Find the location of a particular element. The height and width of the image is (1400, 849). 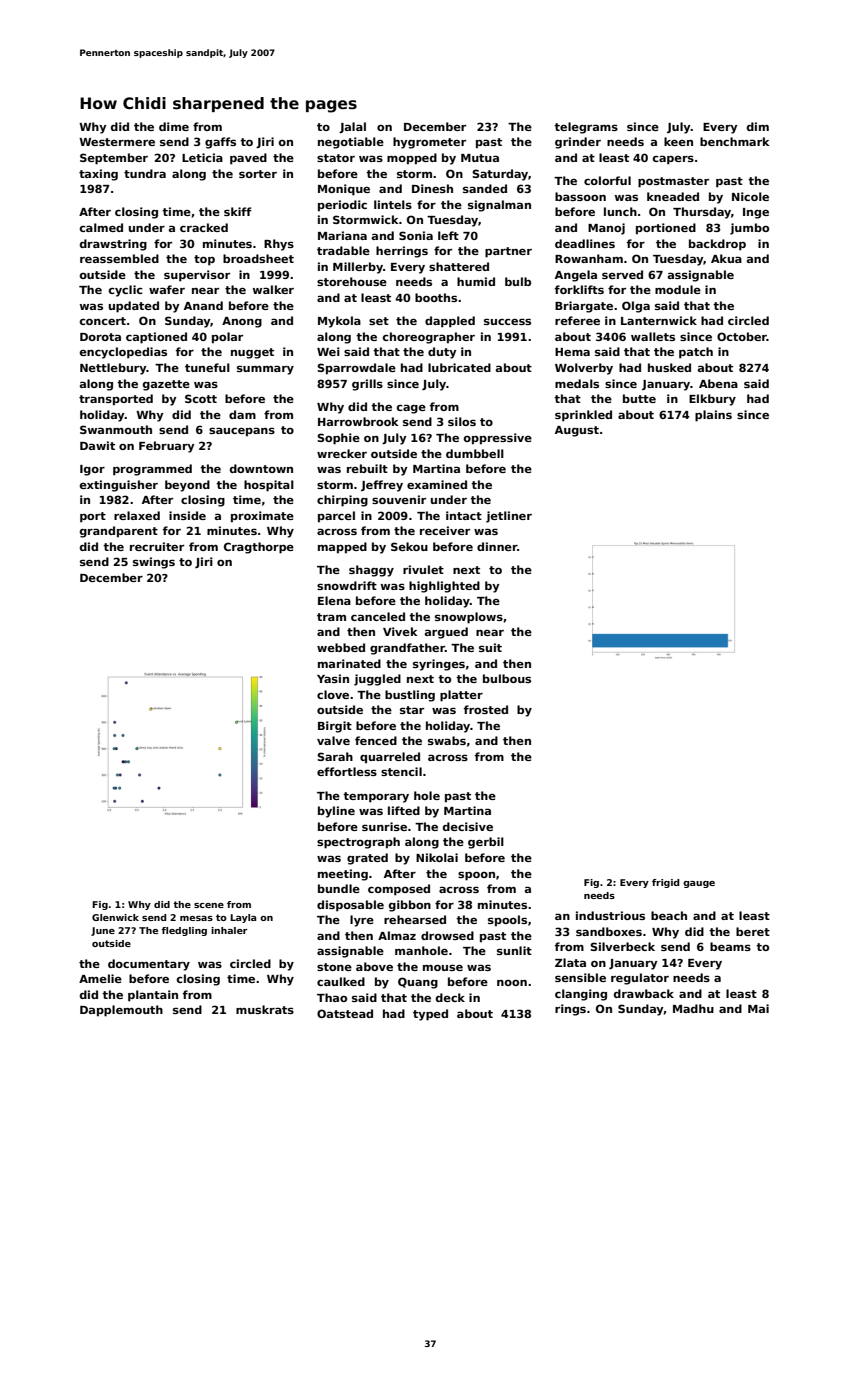

dime is located at coordinates (174, 126).
